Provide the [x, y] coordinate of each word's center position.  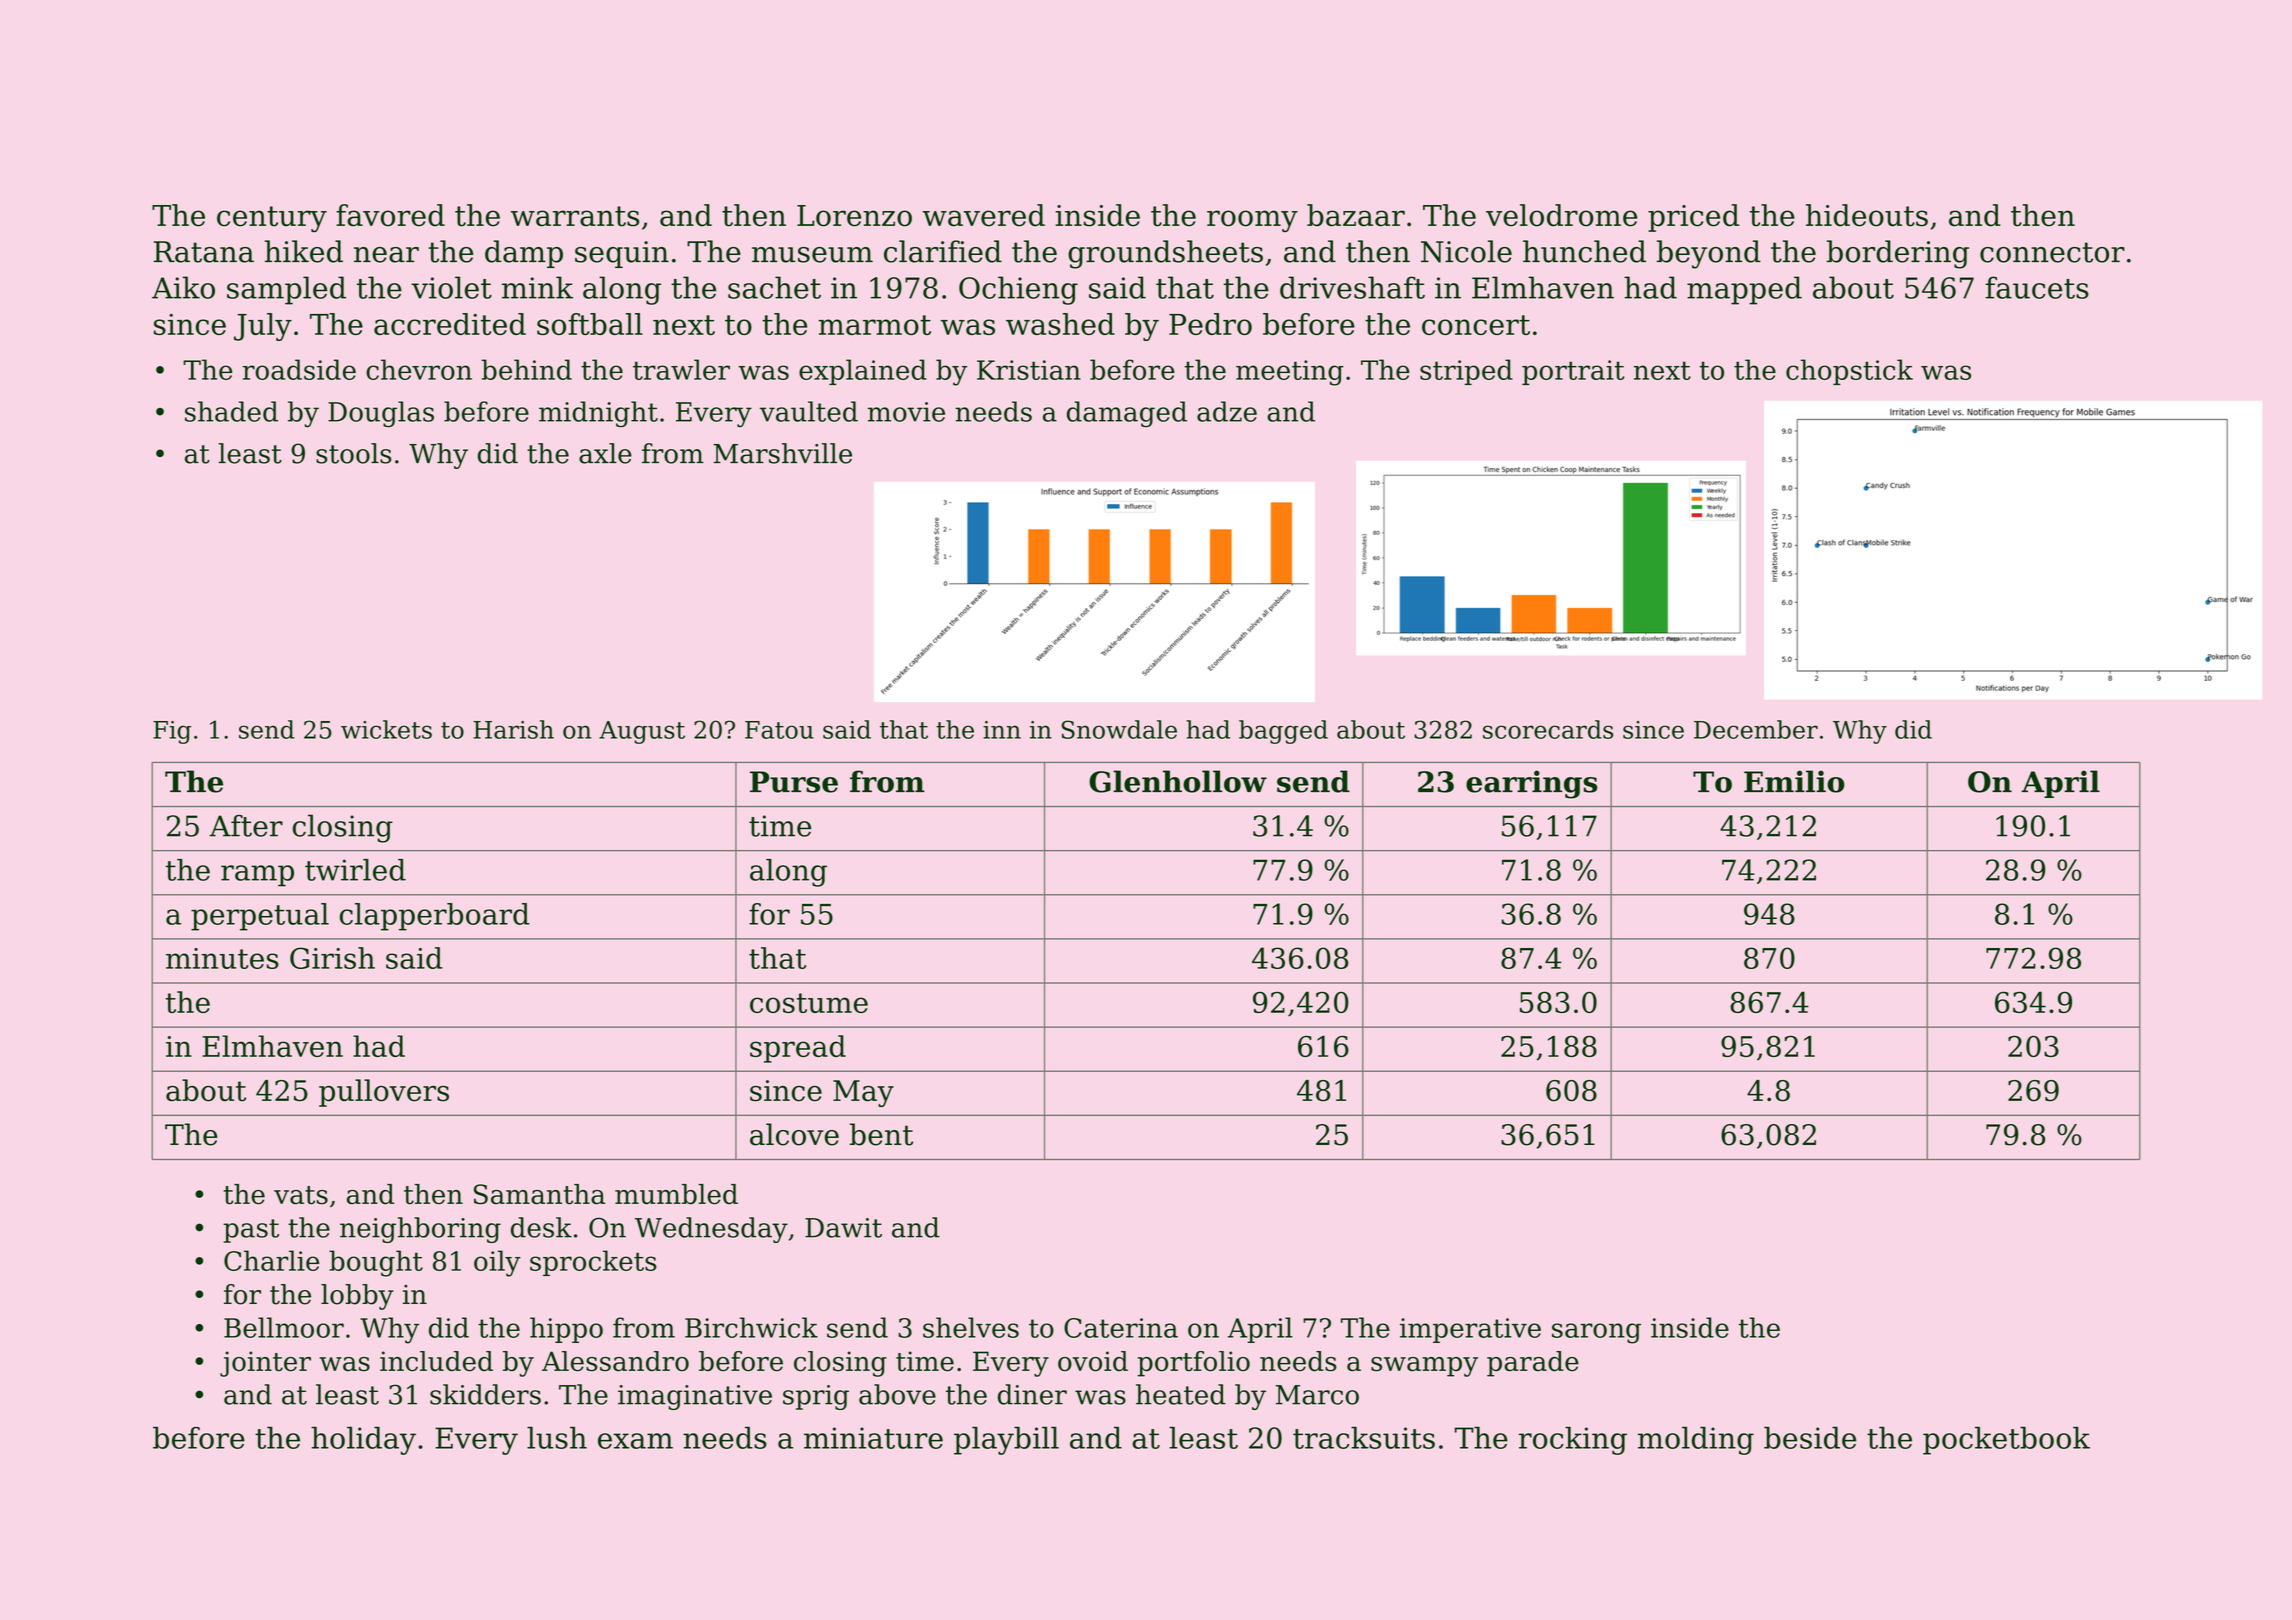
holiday [363, 1440]
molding [1696, 1440]
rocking [1573, 1440]
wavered [984, 215]
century [272, 219]
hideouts [1867, 215]
